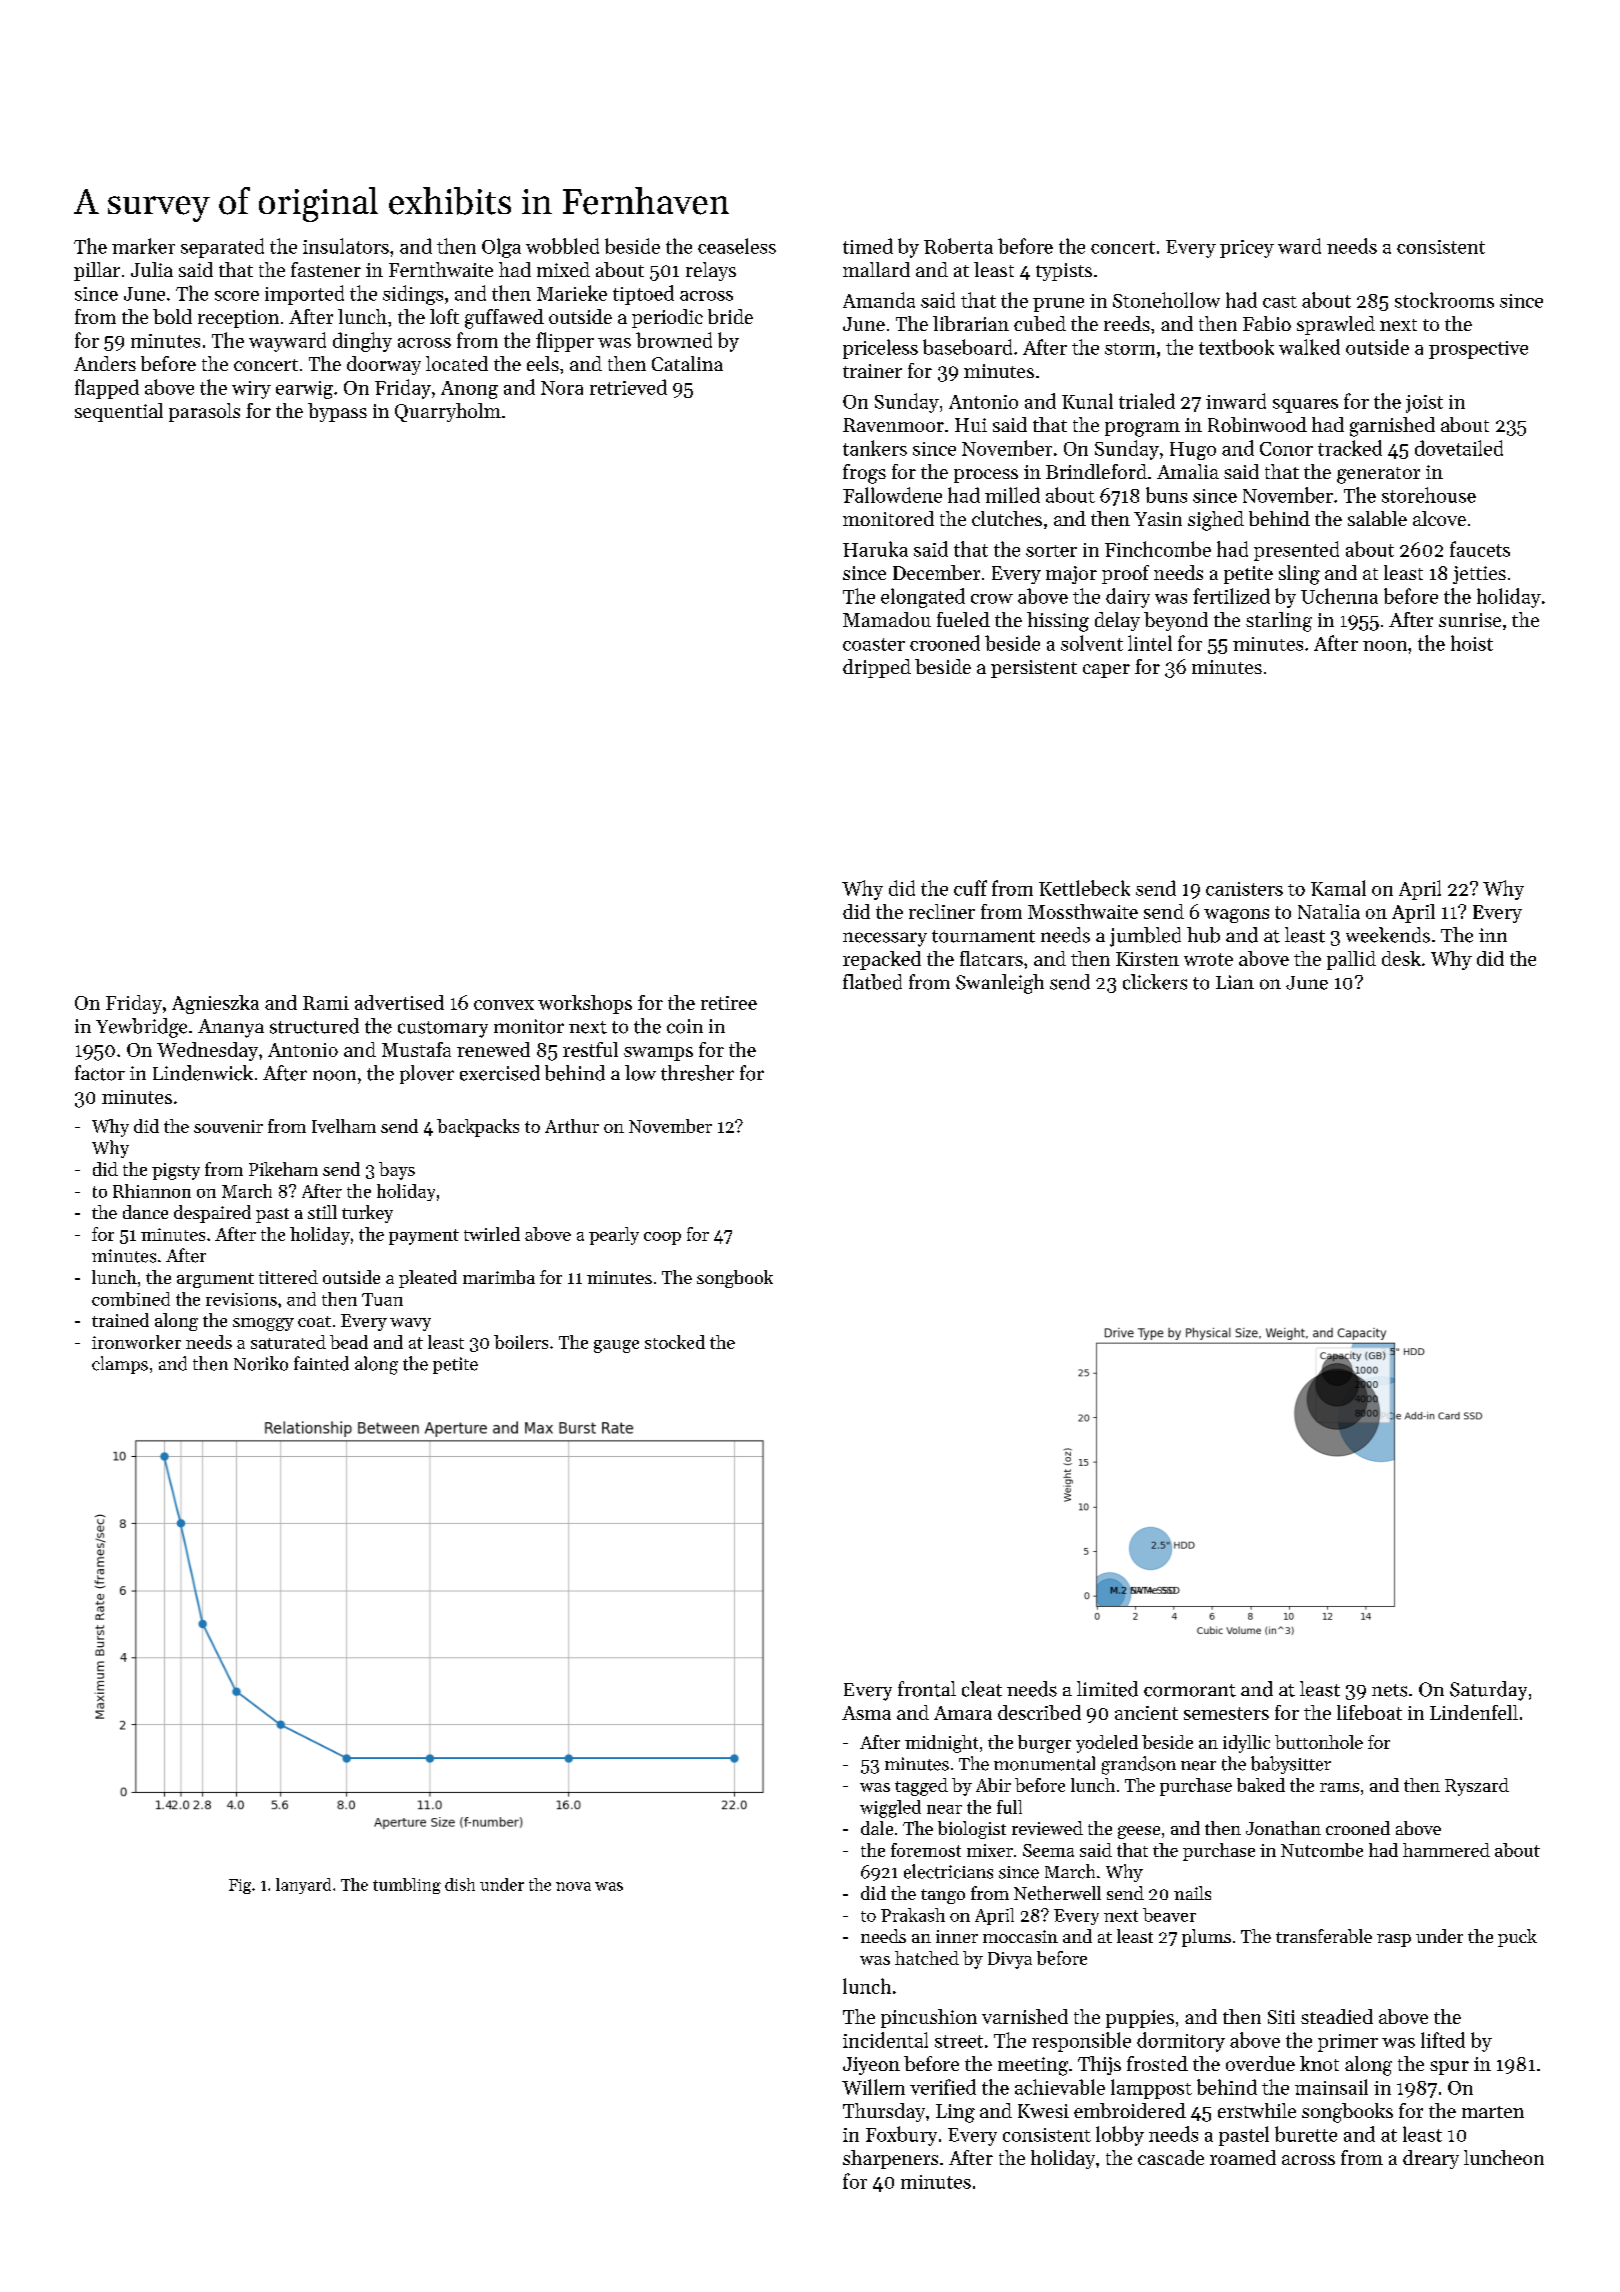  What do you see at coordinates (877, 668) in the screenshot?
I see `dripped` at bounding box center [877, 668].
